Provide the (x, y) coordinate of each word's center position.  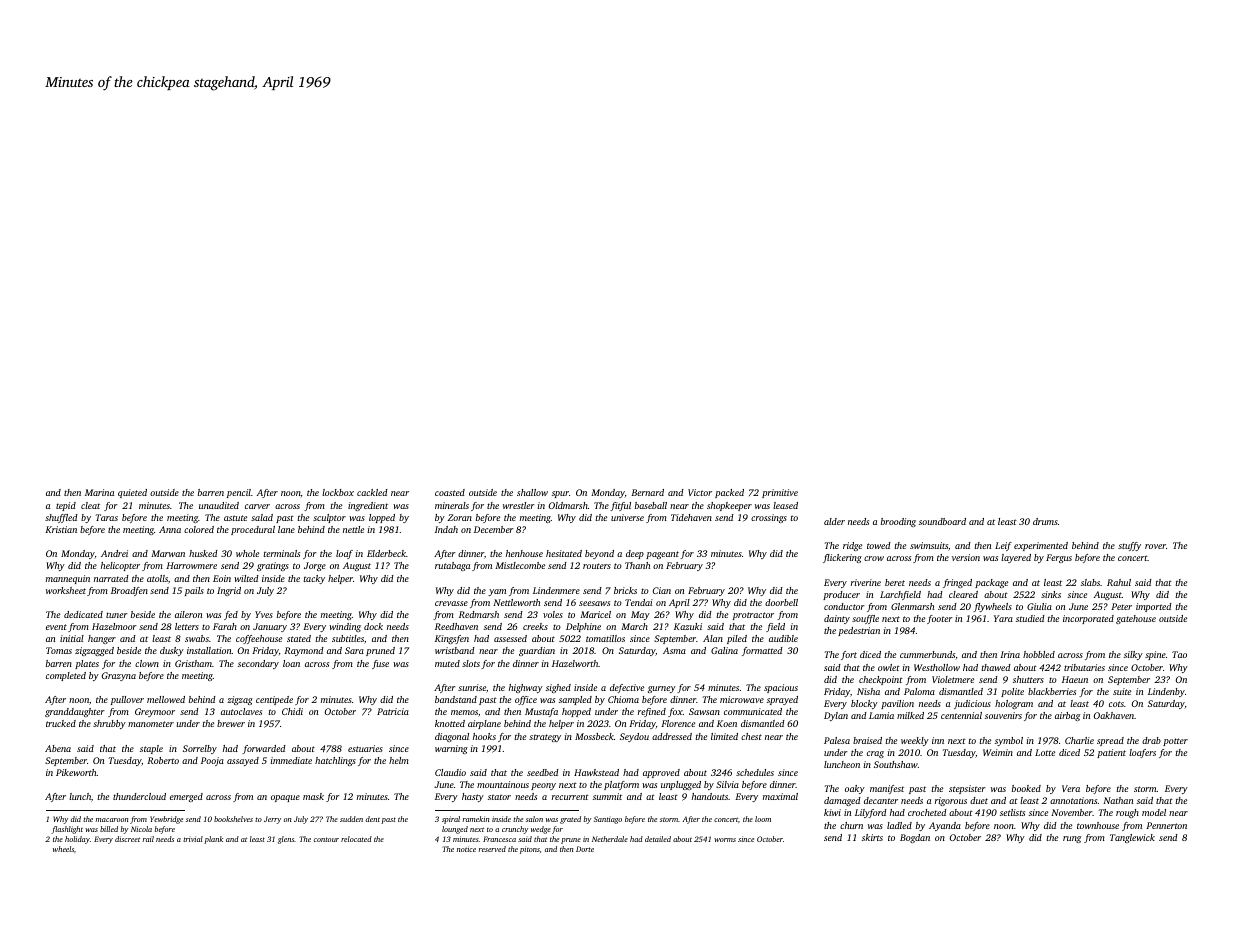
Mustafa (541, 712)
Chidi (292, 711)
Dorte (585, 849)
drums (1045, 521)
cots (1116, 704)
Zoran (459, 517)
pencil (239, 493)
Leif (1003, 546)
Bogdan (915, 838)
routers (597, 566)
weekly (915, 741)
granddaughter (75, 712)
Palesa (837, 740)
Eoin (222, 578)
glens (286, 840)
